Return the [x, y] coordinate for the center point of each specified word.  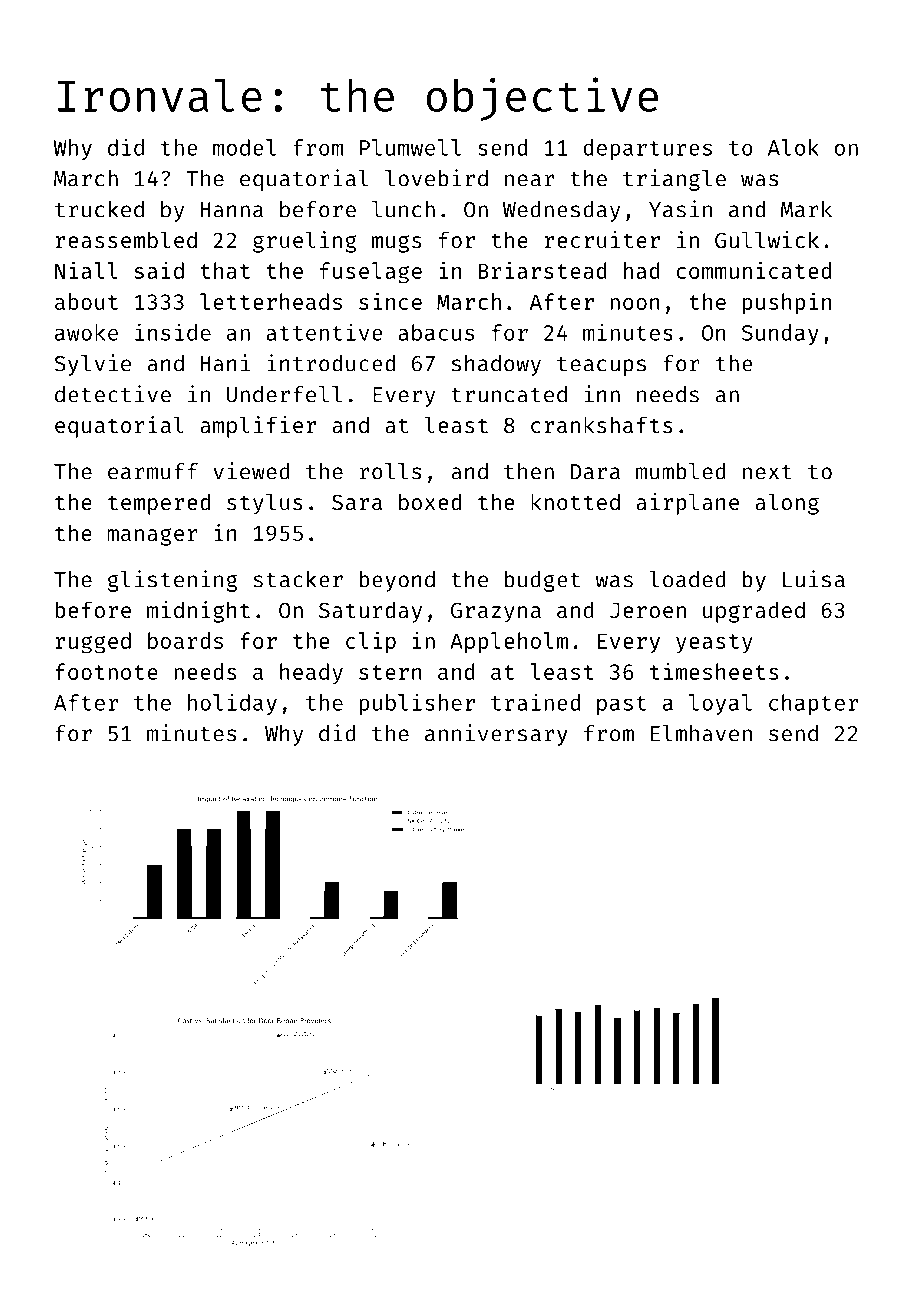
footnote [106, 671]
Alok [793, 147]
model [244, 147]
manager [152, 537]
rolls [390, 471]
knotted [575, 501]
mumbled [681, 471]
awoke [86, 332]
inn [602, 394]
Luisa [814, 579]
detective [113, 394]
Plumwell [410, 147]
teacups [601, 366]
